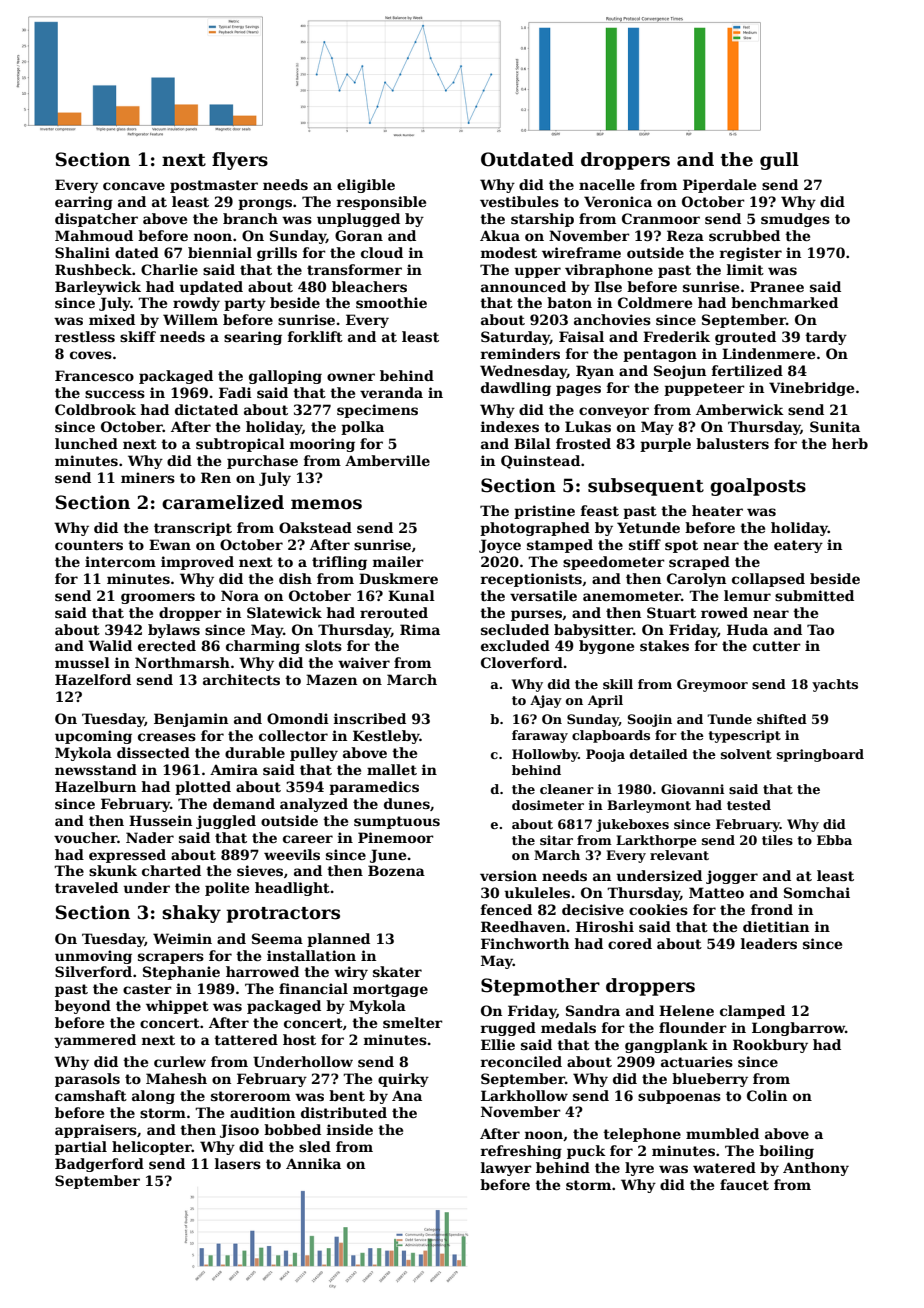  Describe the element at coordinates (396, 870) in the image. I see `Bozena` at that location.
